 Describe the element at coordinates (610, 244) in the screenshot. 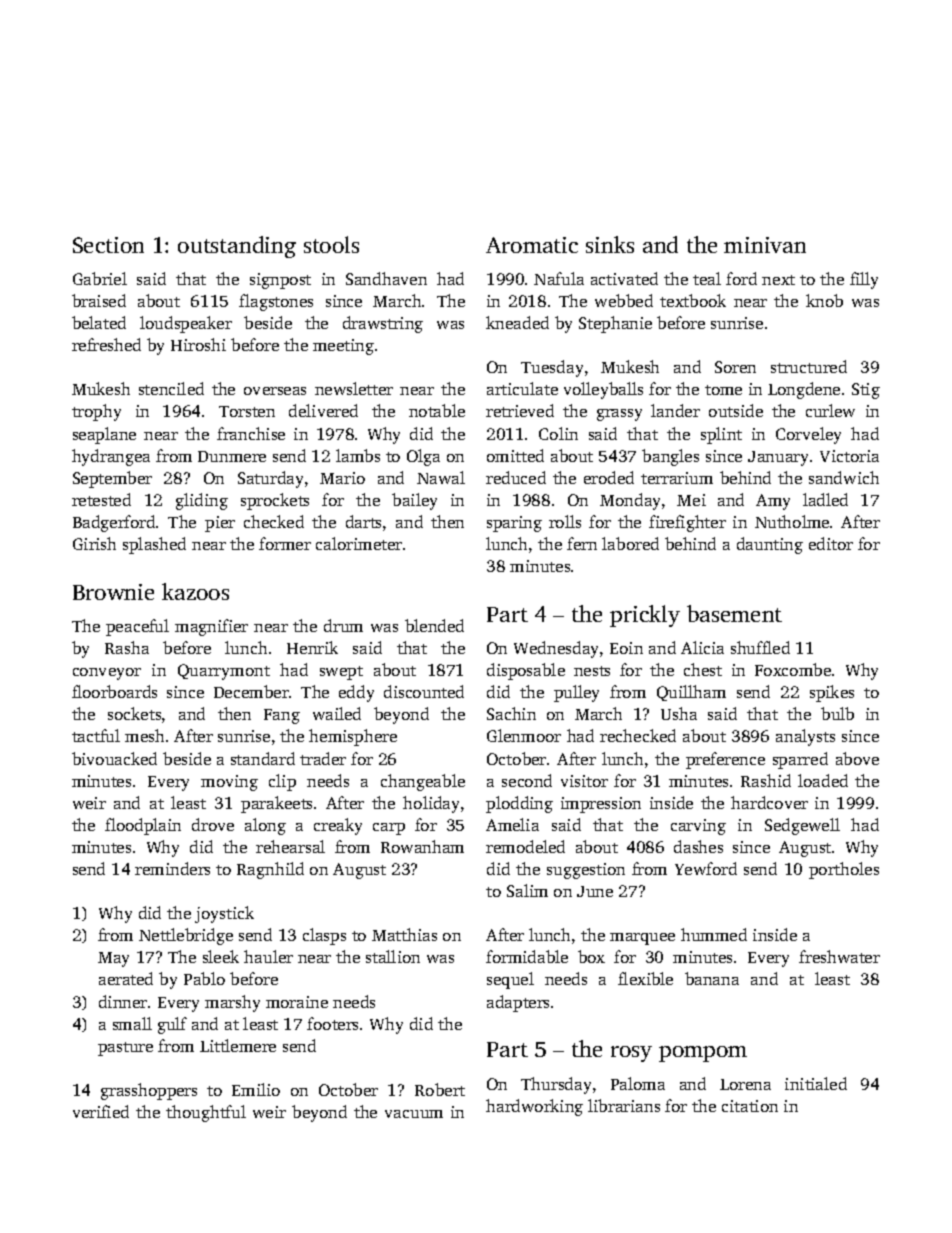

I see `sinks` at that location.
